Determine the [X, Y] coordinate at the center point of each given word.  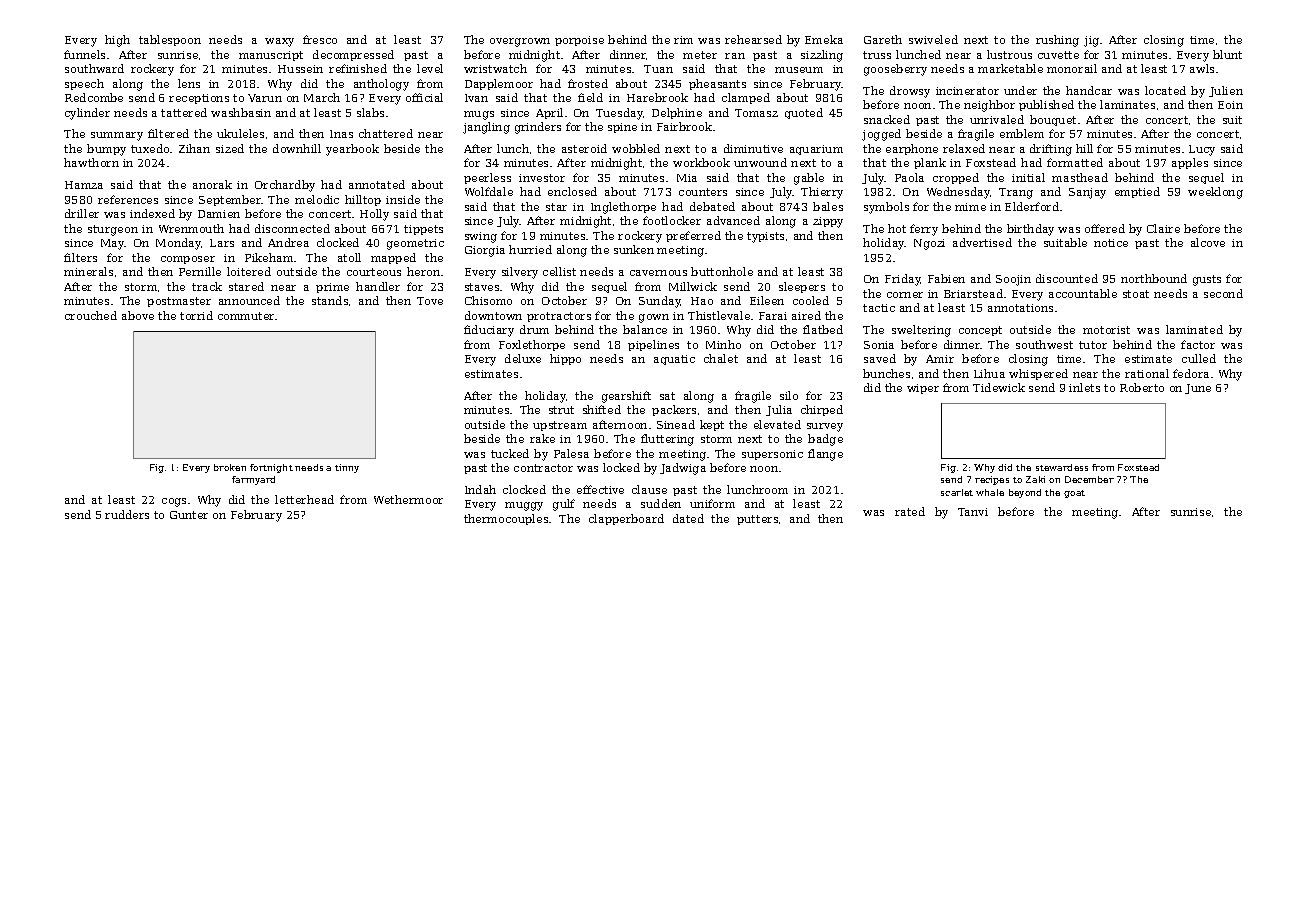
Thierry [822, 193]
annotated [377, 184]
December [1089, 479]
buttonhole [722, 271]
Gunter [189, 515]
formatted [1075, 162]
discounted [1067, 278]
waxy [279, 42]
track [207, 286]
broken [230, 467]
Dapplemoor [499, 84]
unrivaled [997, 119]
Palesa [571, 453]
